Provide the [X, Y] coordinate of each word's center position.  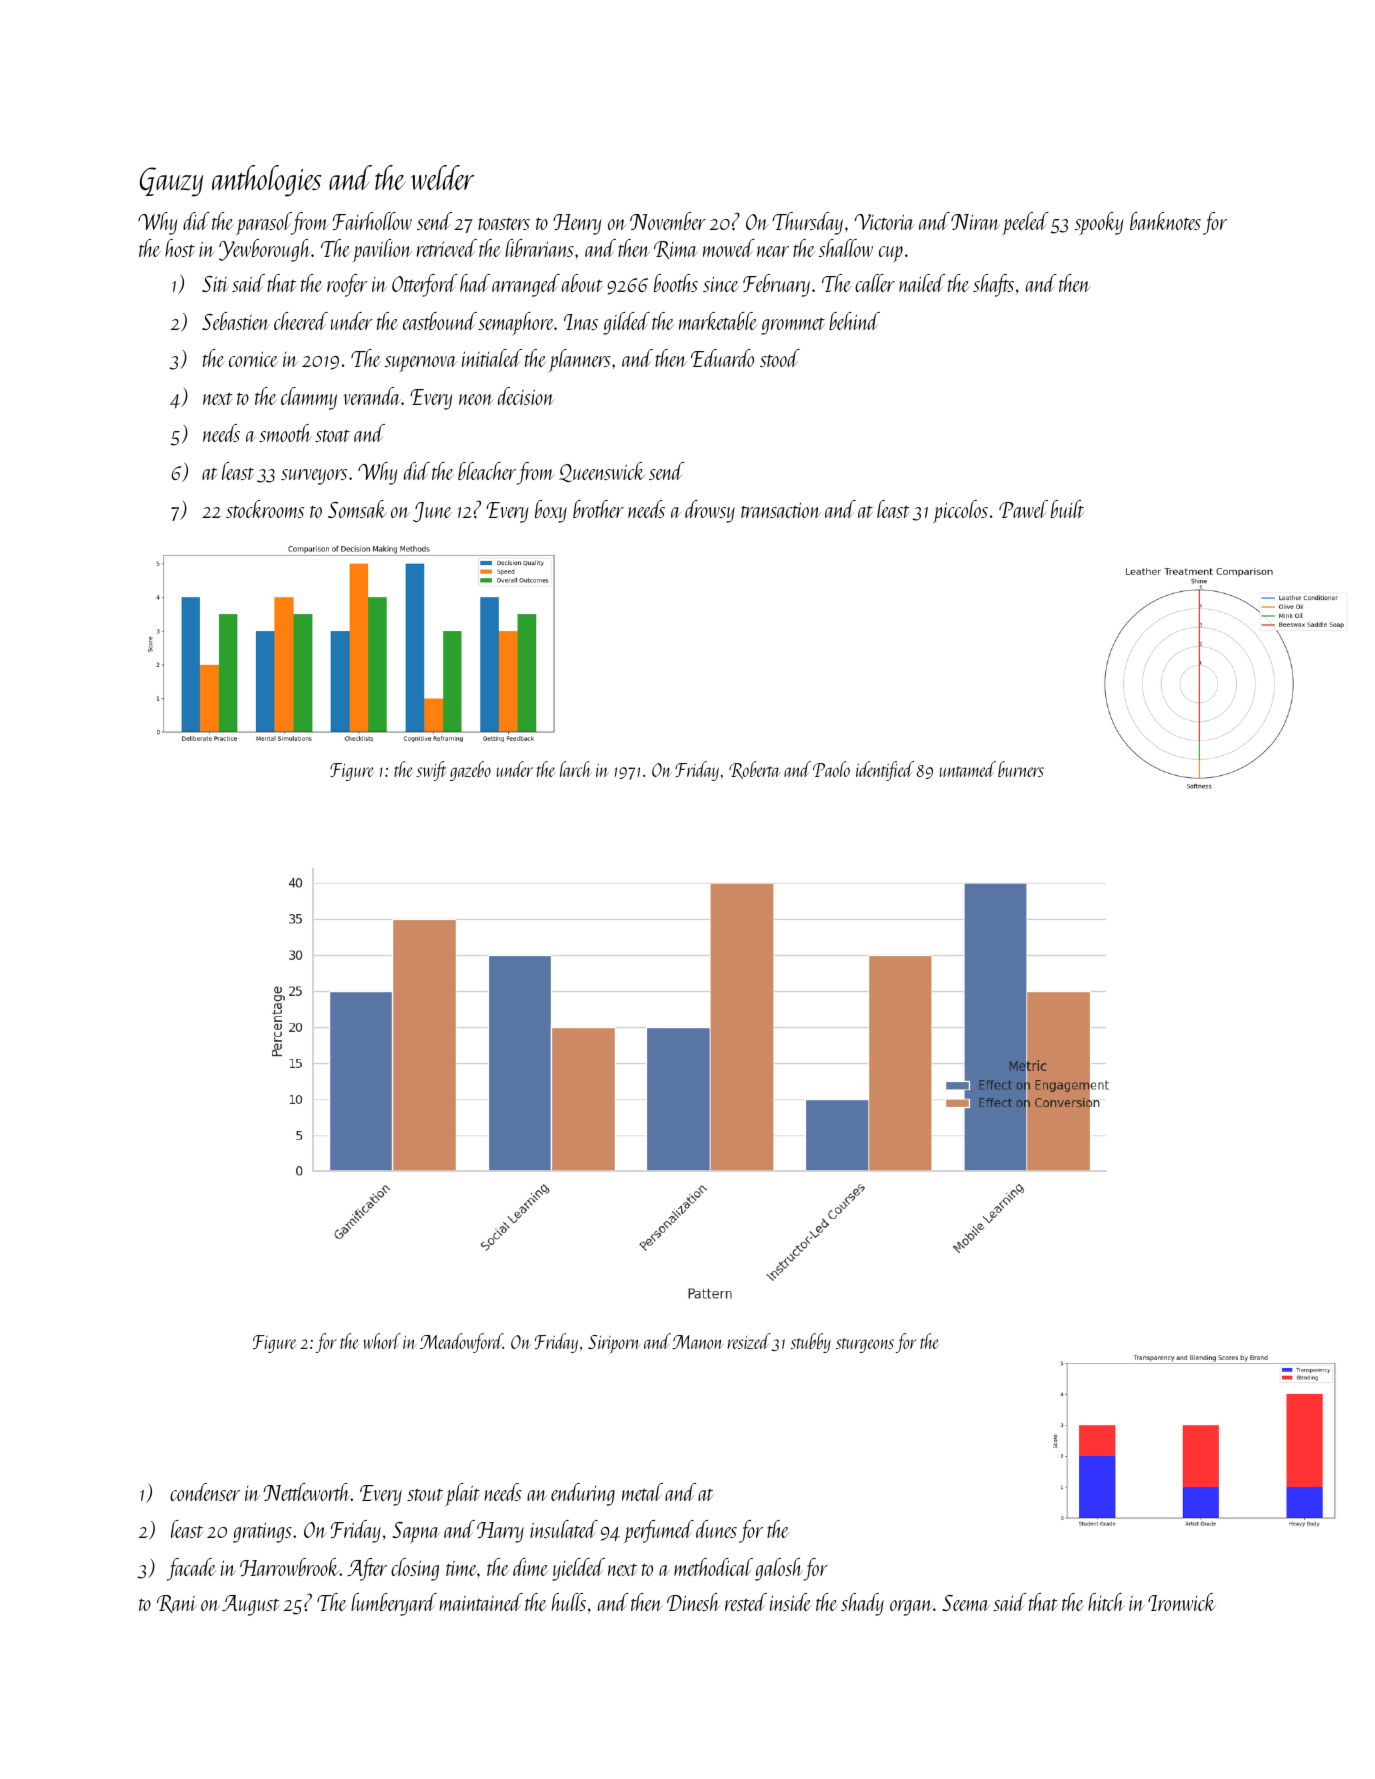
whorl [382, 1341]
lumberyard [394, 1604]
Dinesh [693, 1602]
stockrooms [265, 509]
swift [431, 771]
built [1067, 509]
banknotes [1165, 221]
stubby [810, 1343]
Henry [577, 224]
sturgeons [865, 1345]
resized [749, 1341]
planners [580, 360]
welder [442, 177]
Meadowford [461, 1343]
